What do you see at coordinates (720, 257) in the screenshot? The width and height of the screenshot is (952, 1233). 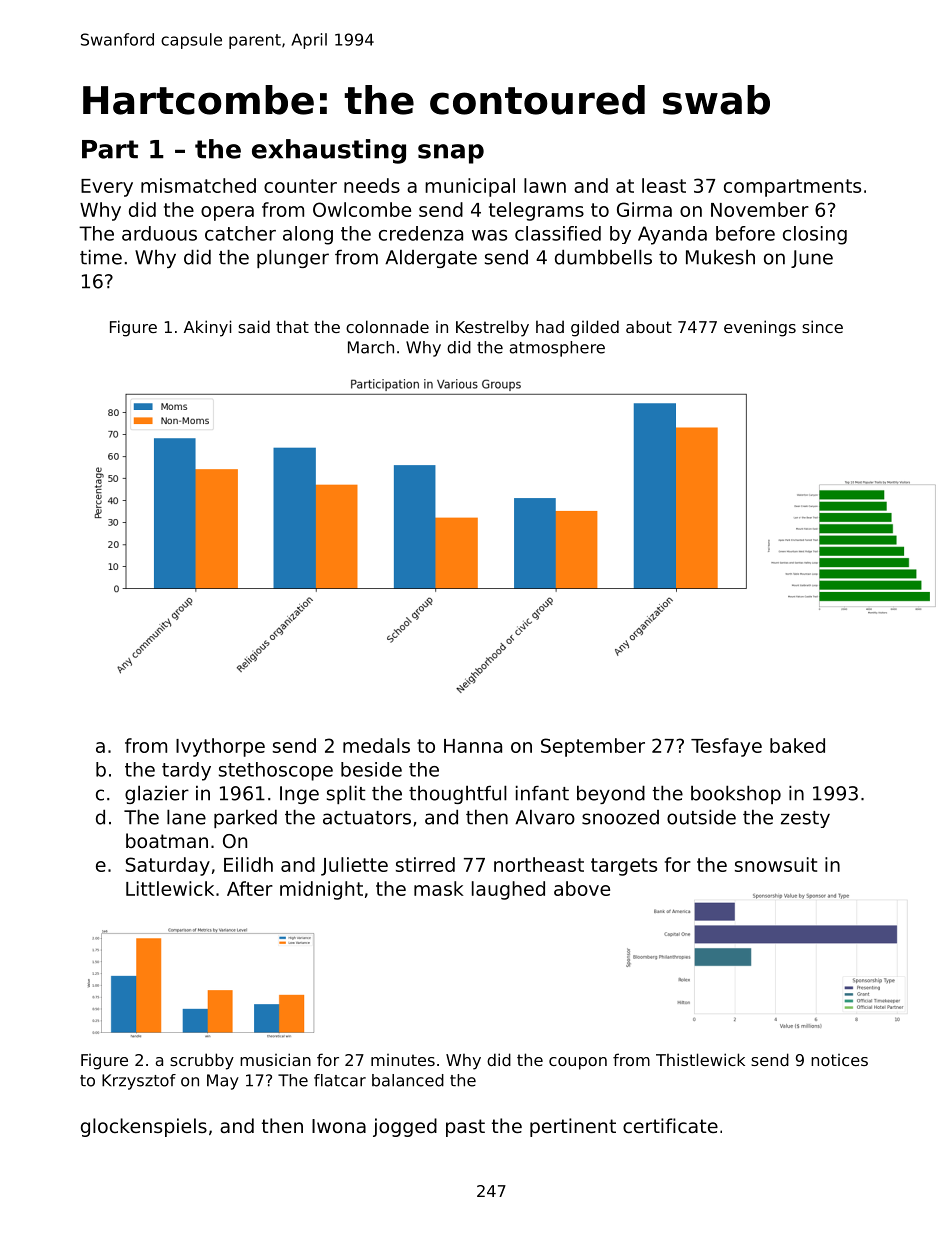 I see `Mukesh` at bounding box center [720, 257].
